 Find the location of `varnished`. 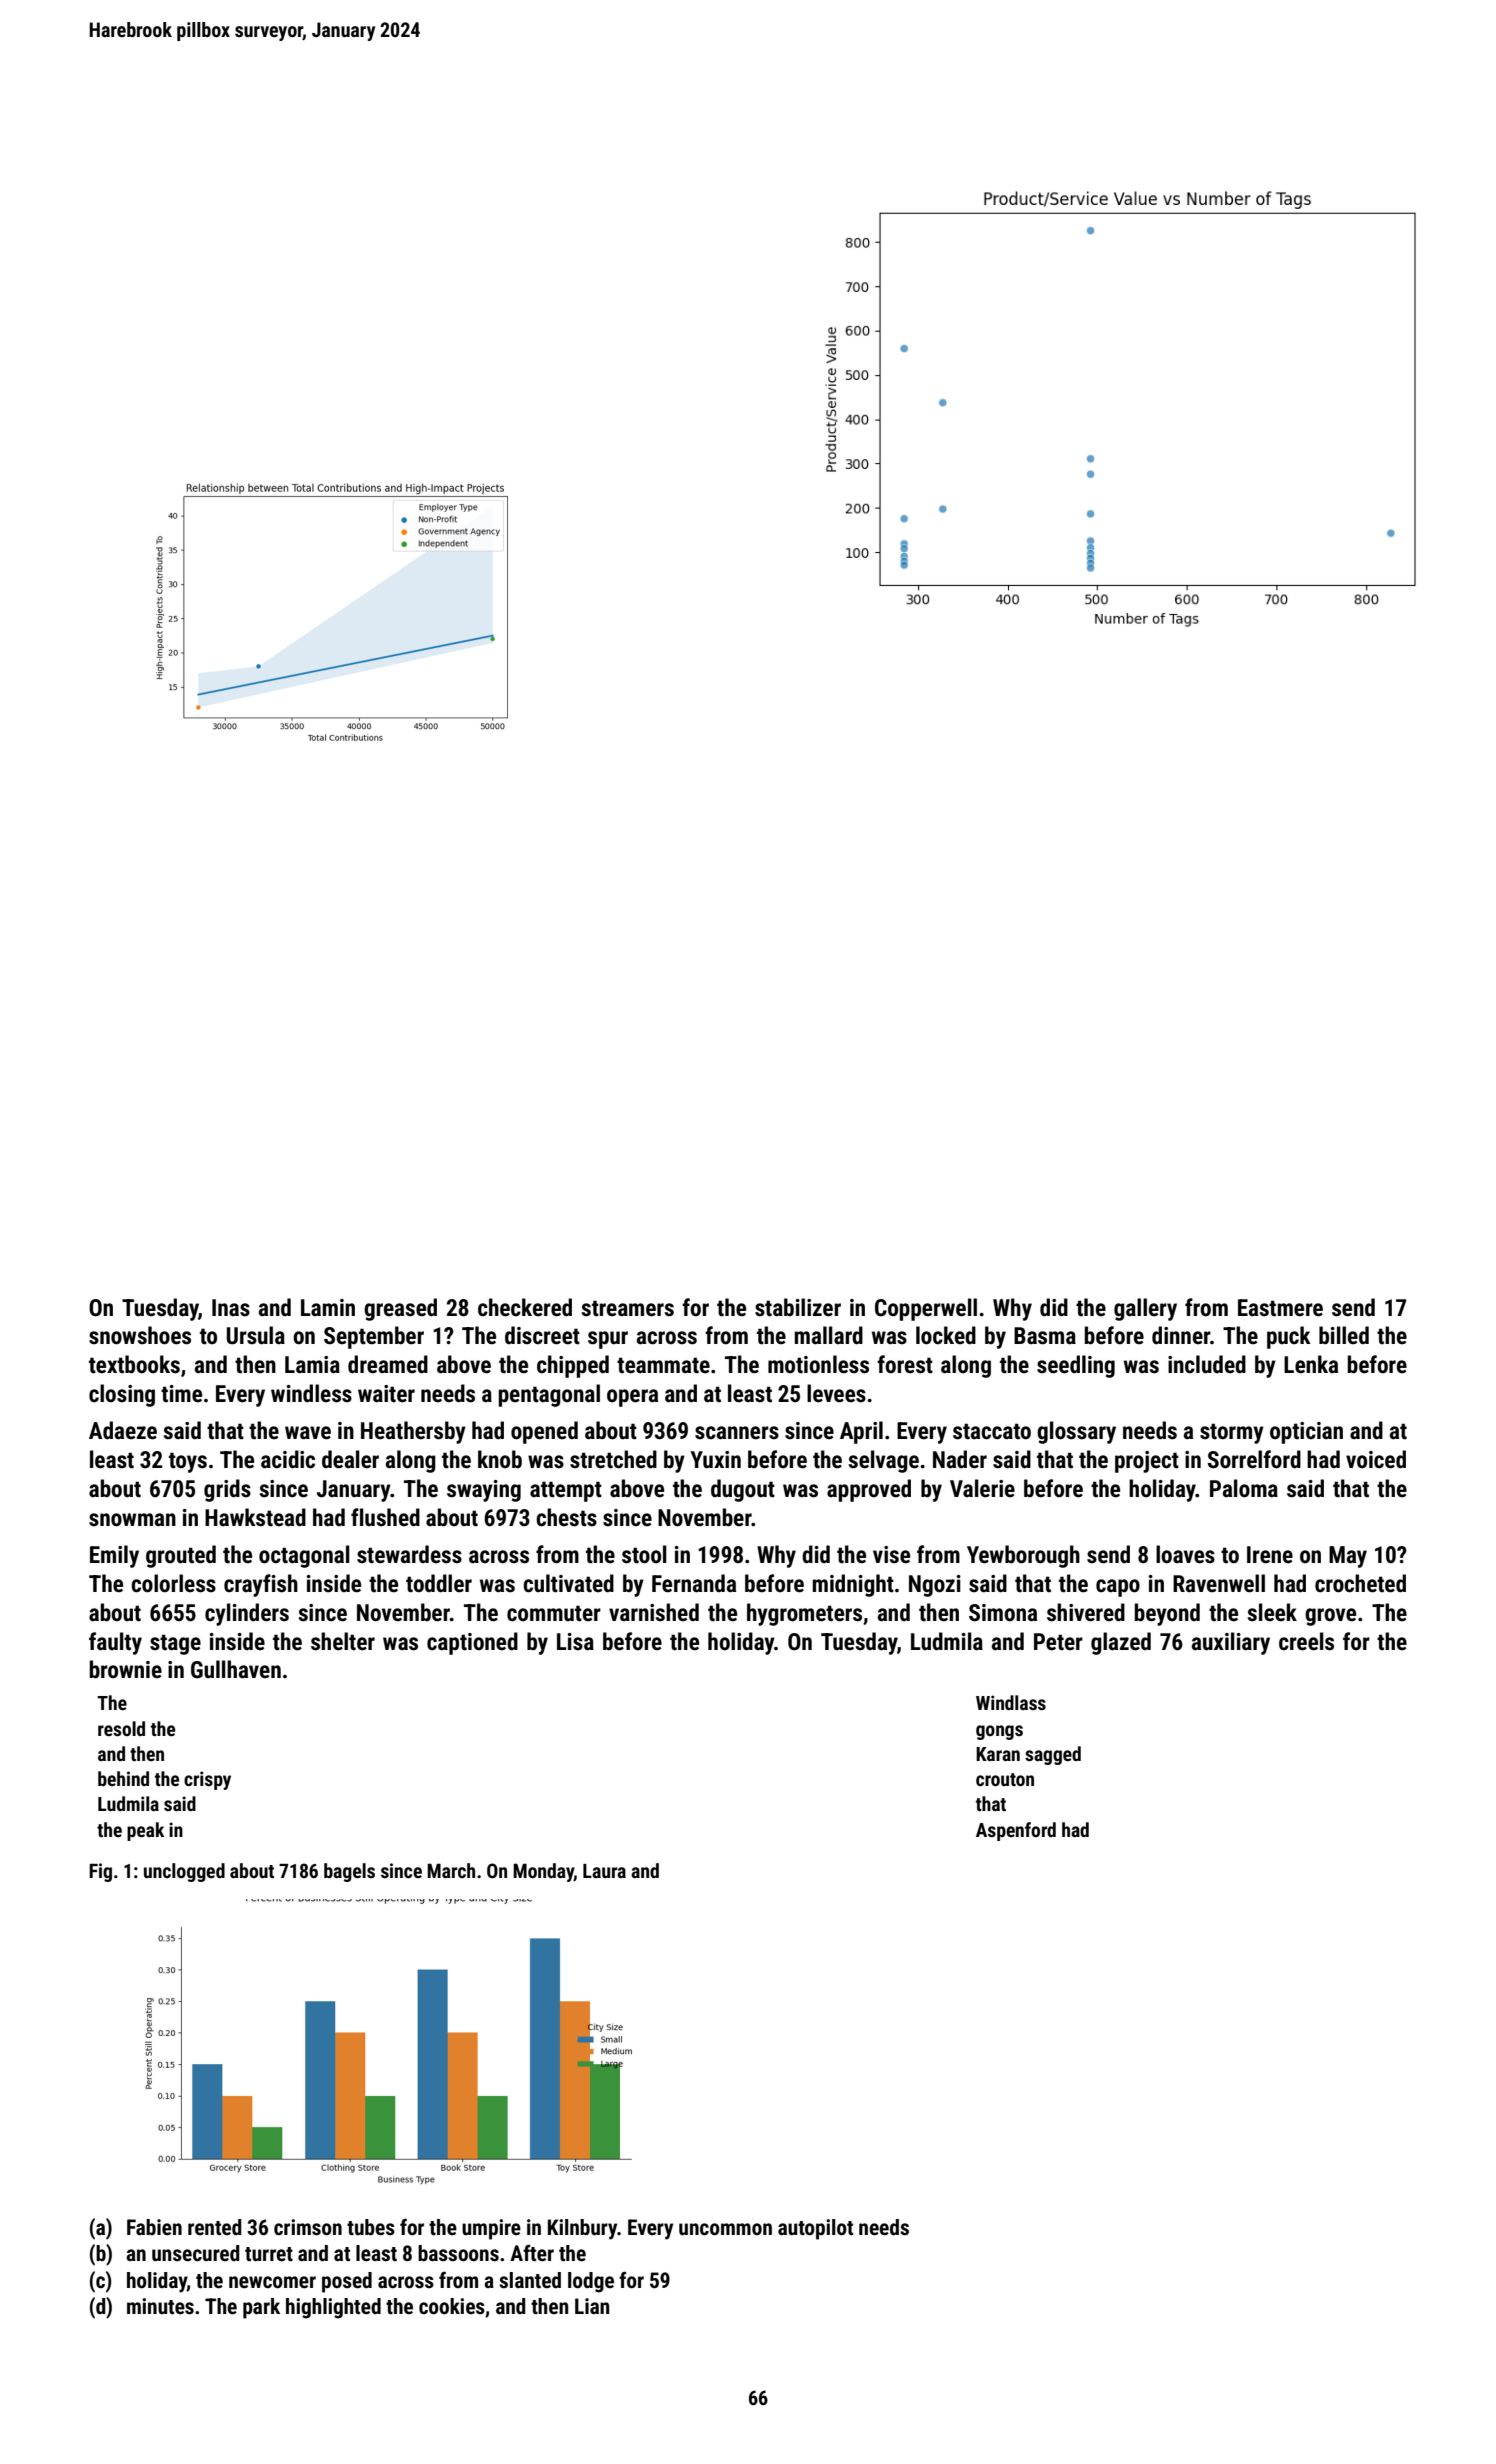

varnished is located at coordinates (654, 1612).
